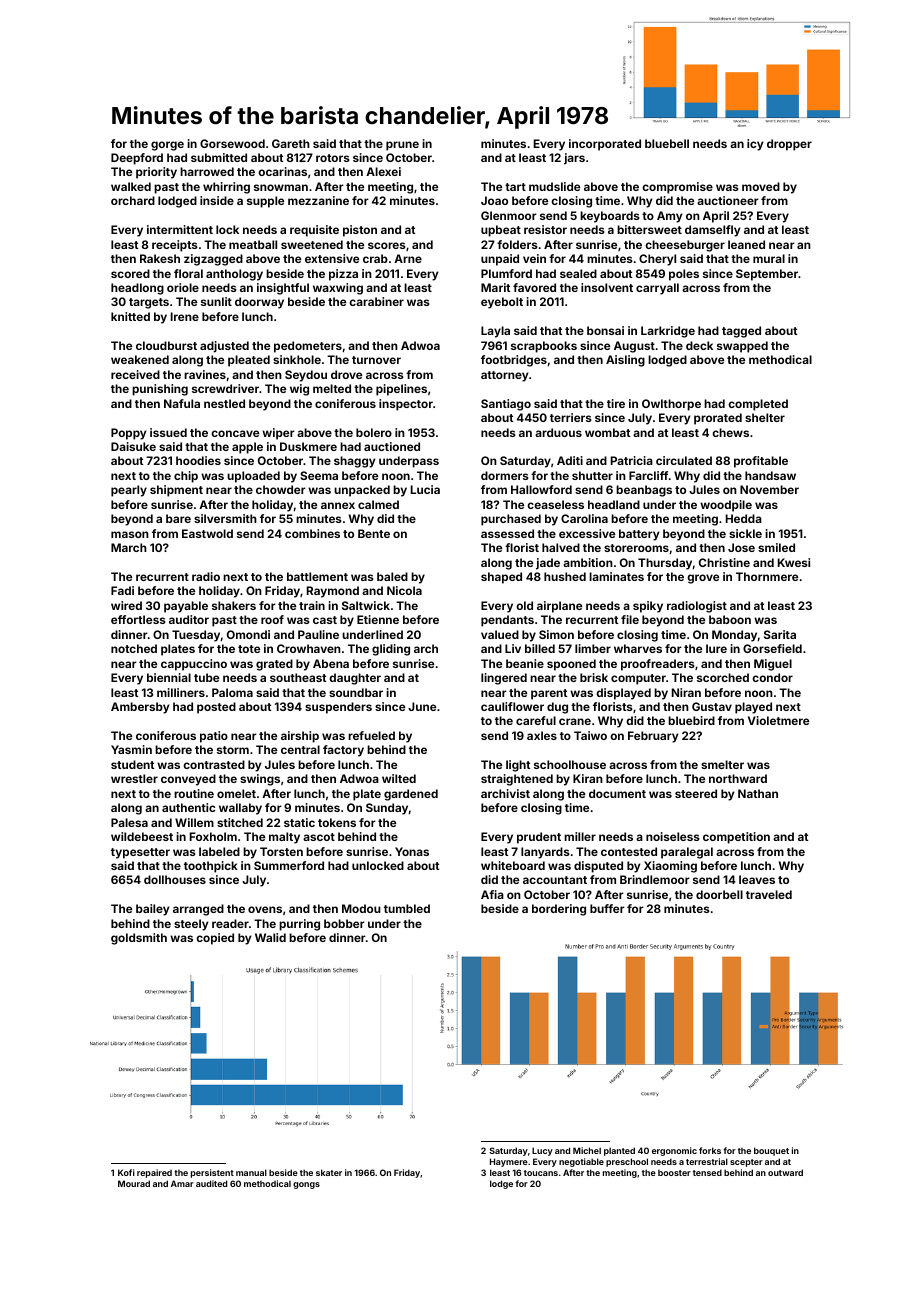 The height and width of the page is (1308, 924). What do you see at coordinates (492, 894) in the page?
I see `Afia` at bounding box center [492, 894].
